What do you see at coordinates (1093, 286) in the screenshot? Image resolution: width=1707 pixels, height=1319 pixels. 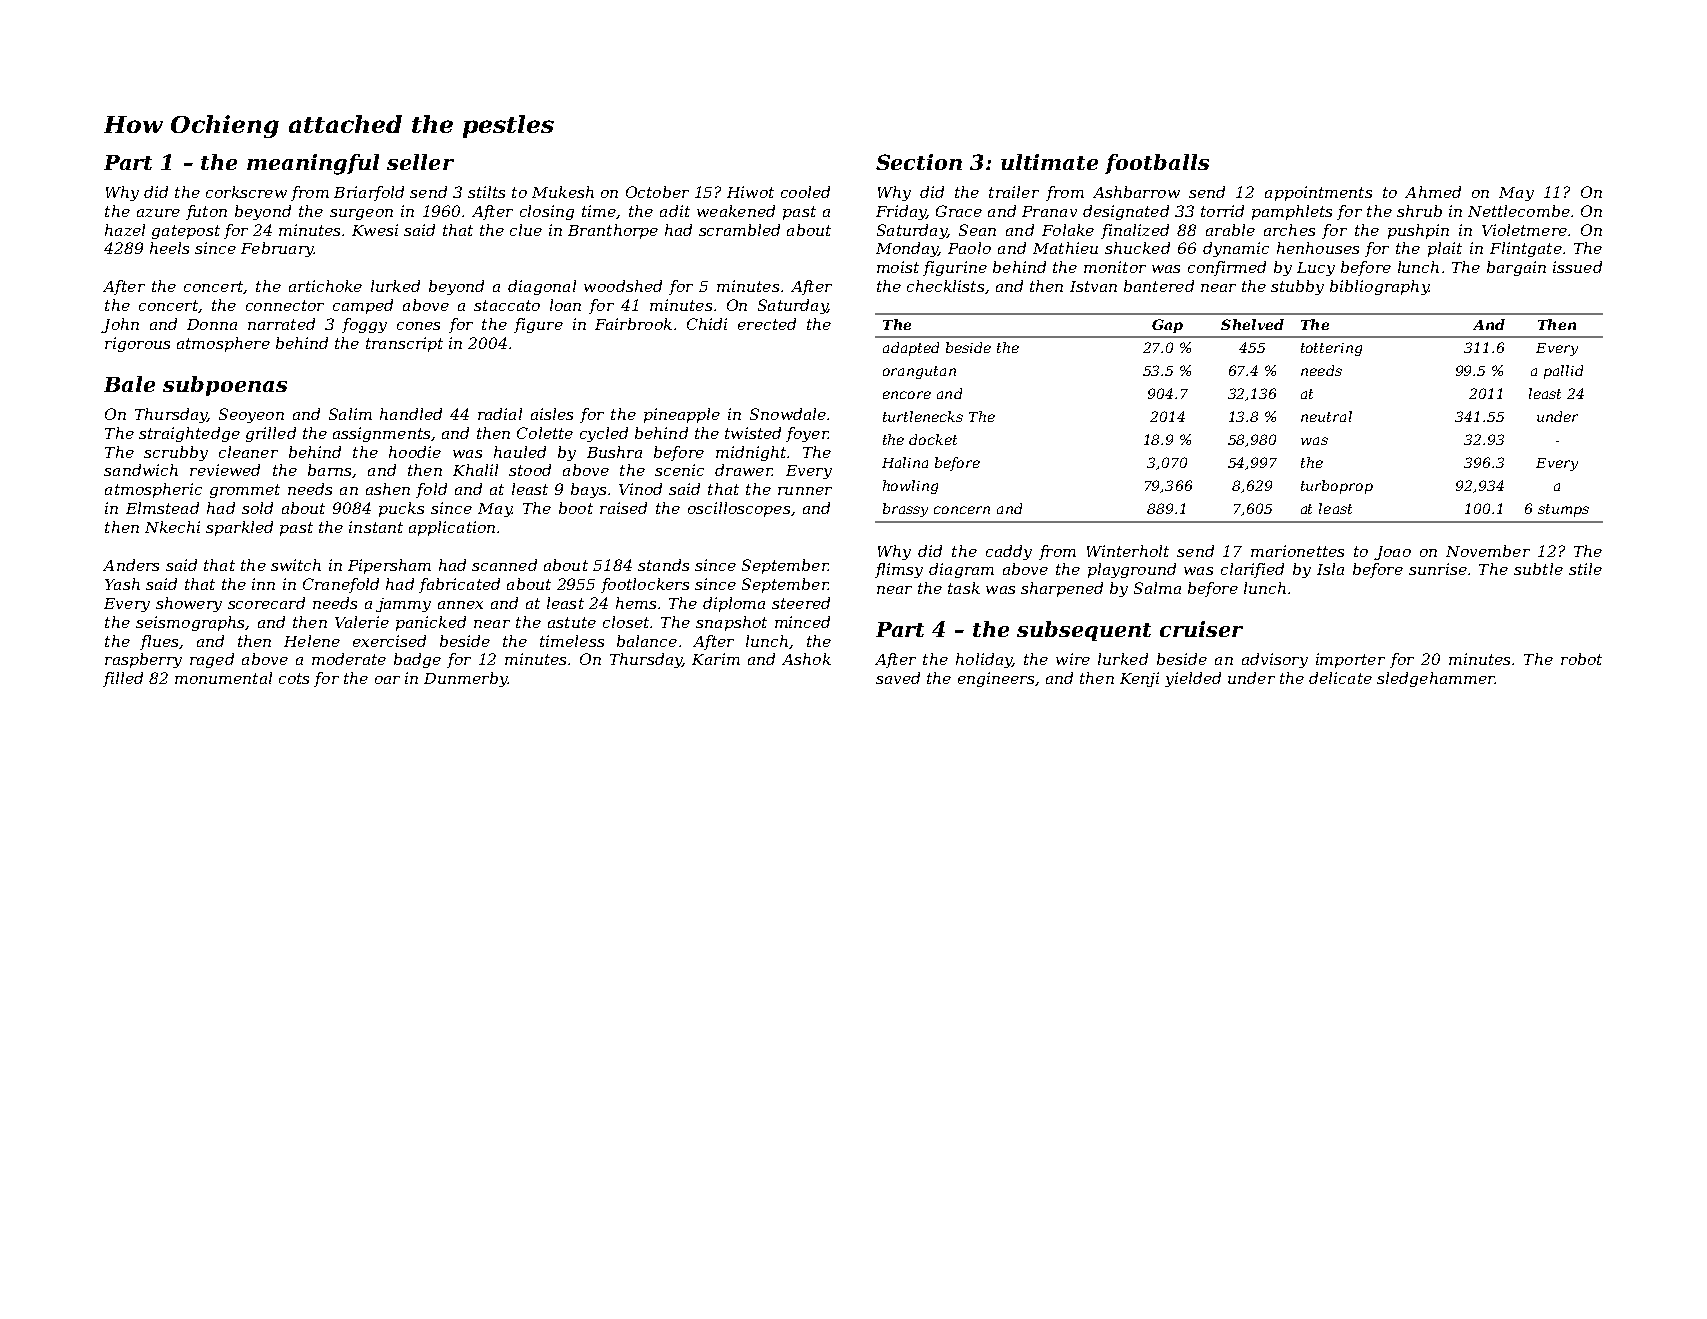 I see `Istvan` at bounding box center [1093, 286].
